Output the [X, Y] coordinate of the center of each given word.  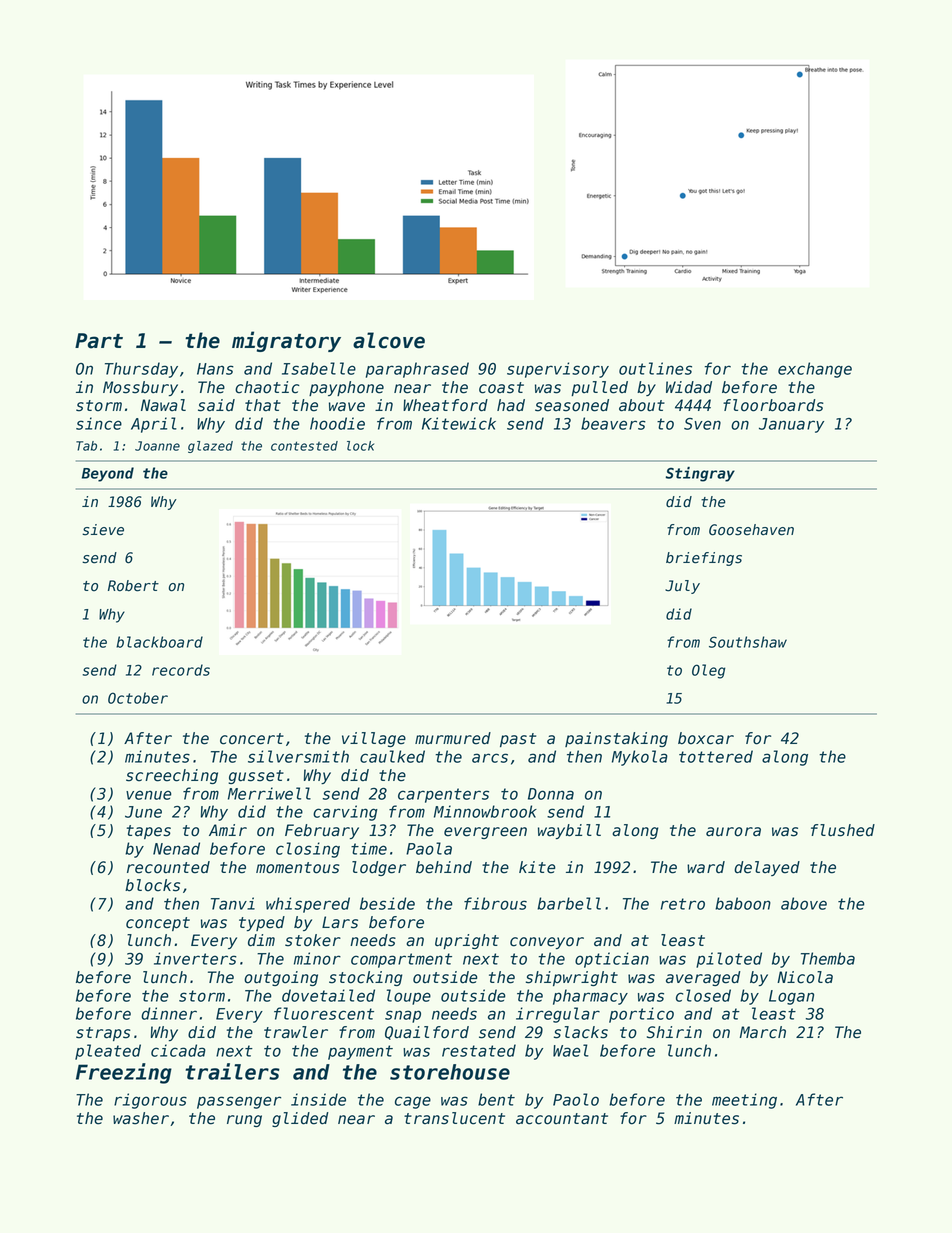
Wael [571, 1050]
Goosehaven [751, 530]
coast [501, 388]
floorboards [773, 405]
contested [304, 446]
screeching [172, 776]
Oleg [709, 671]
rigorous [150, 1101]
